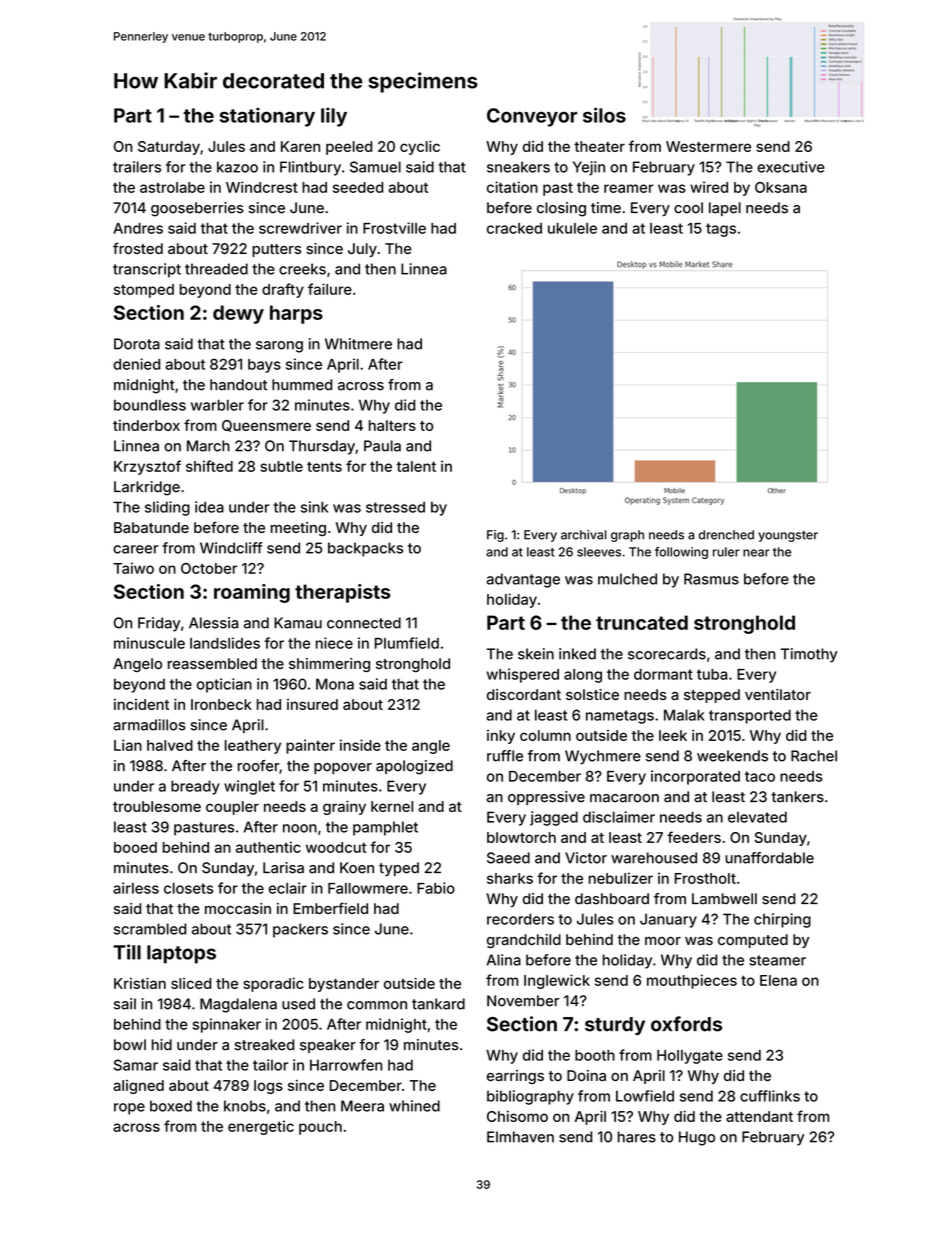 This document has width=952, height=1233. What do you see at coordinates (358, 344) in the document?
I see `Whitmere` at bounding box center [358, 344].
